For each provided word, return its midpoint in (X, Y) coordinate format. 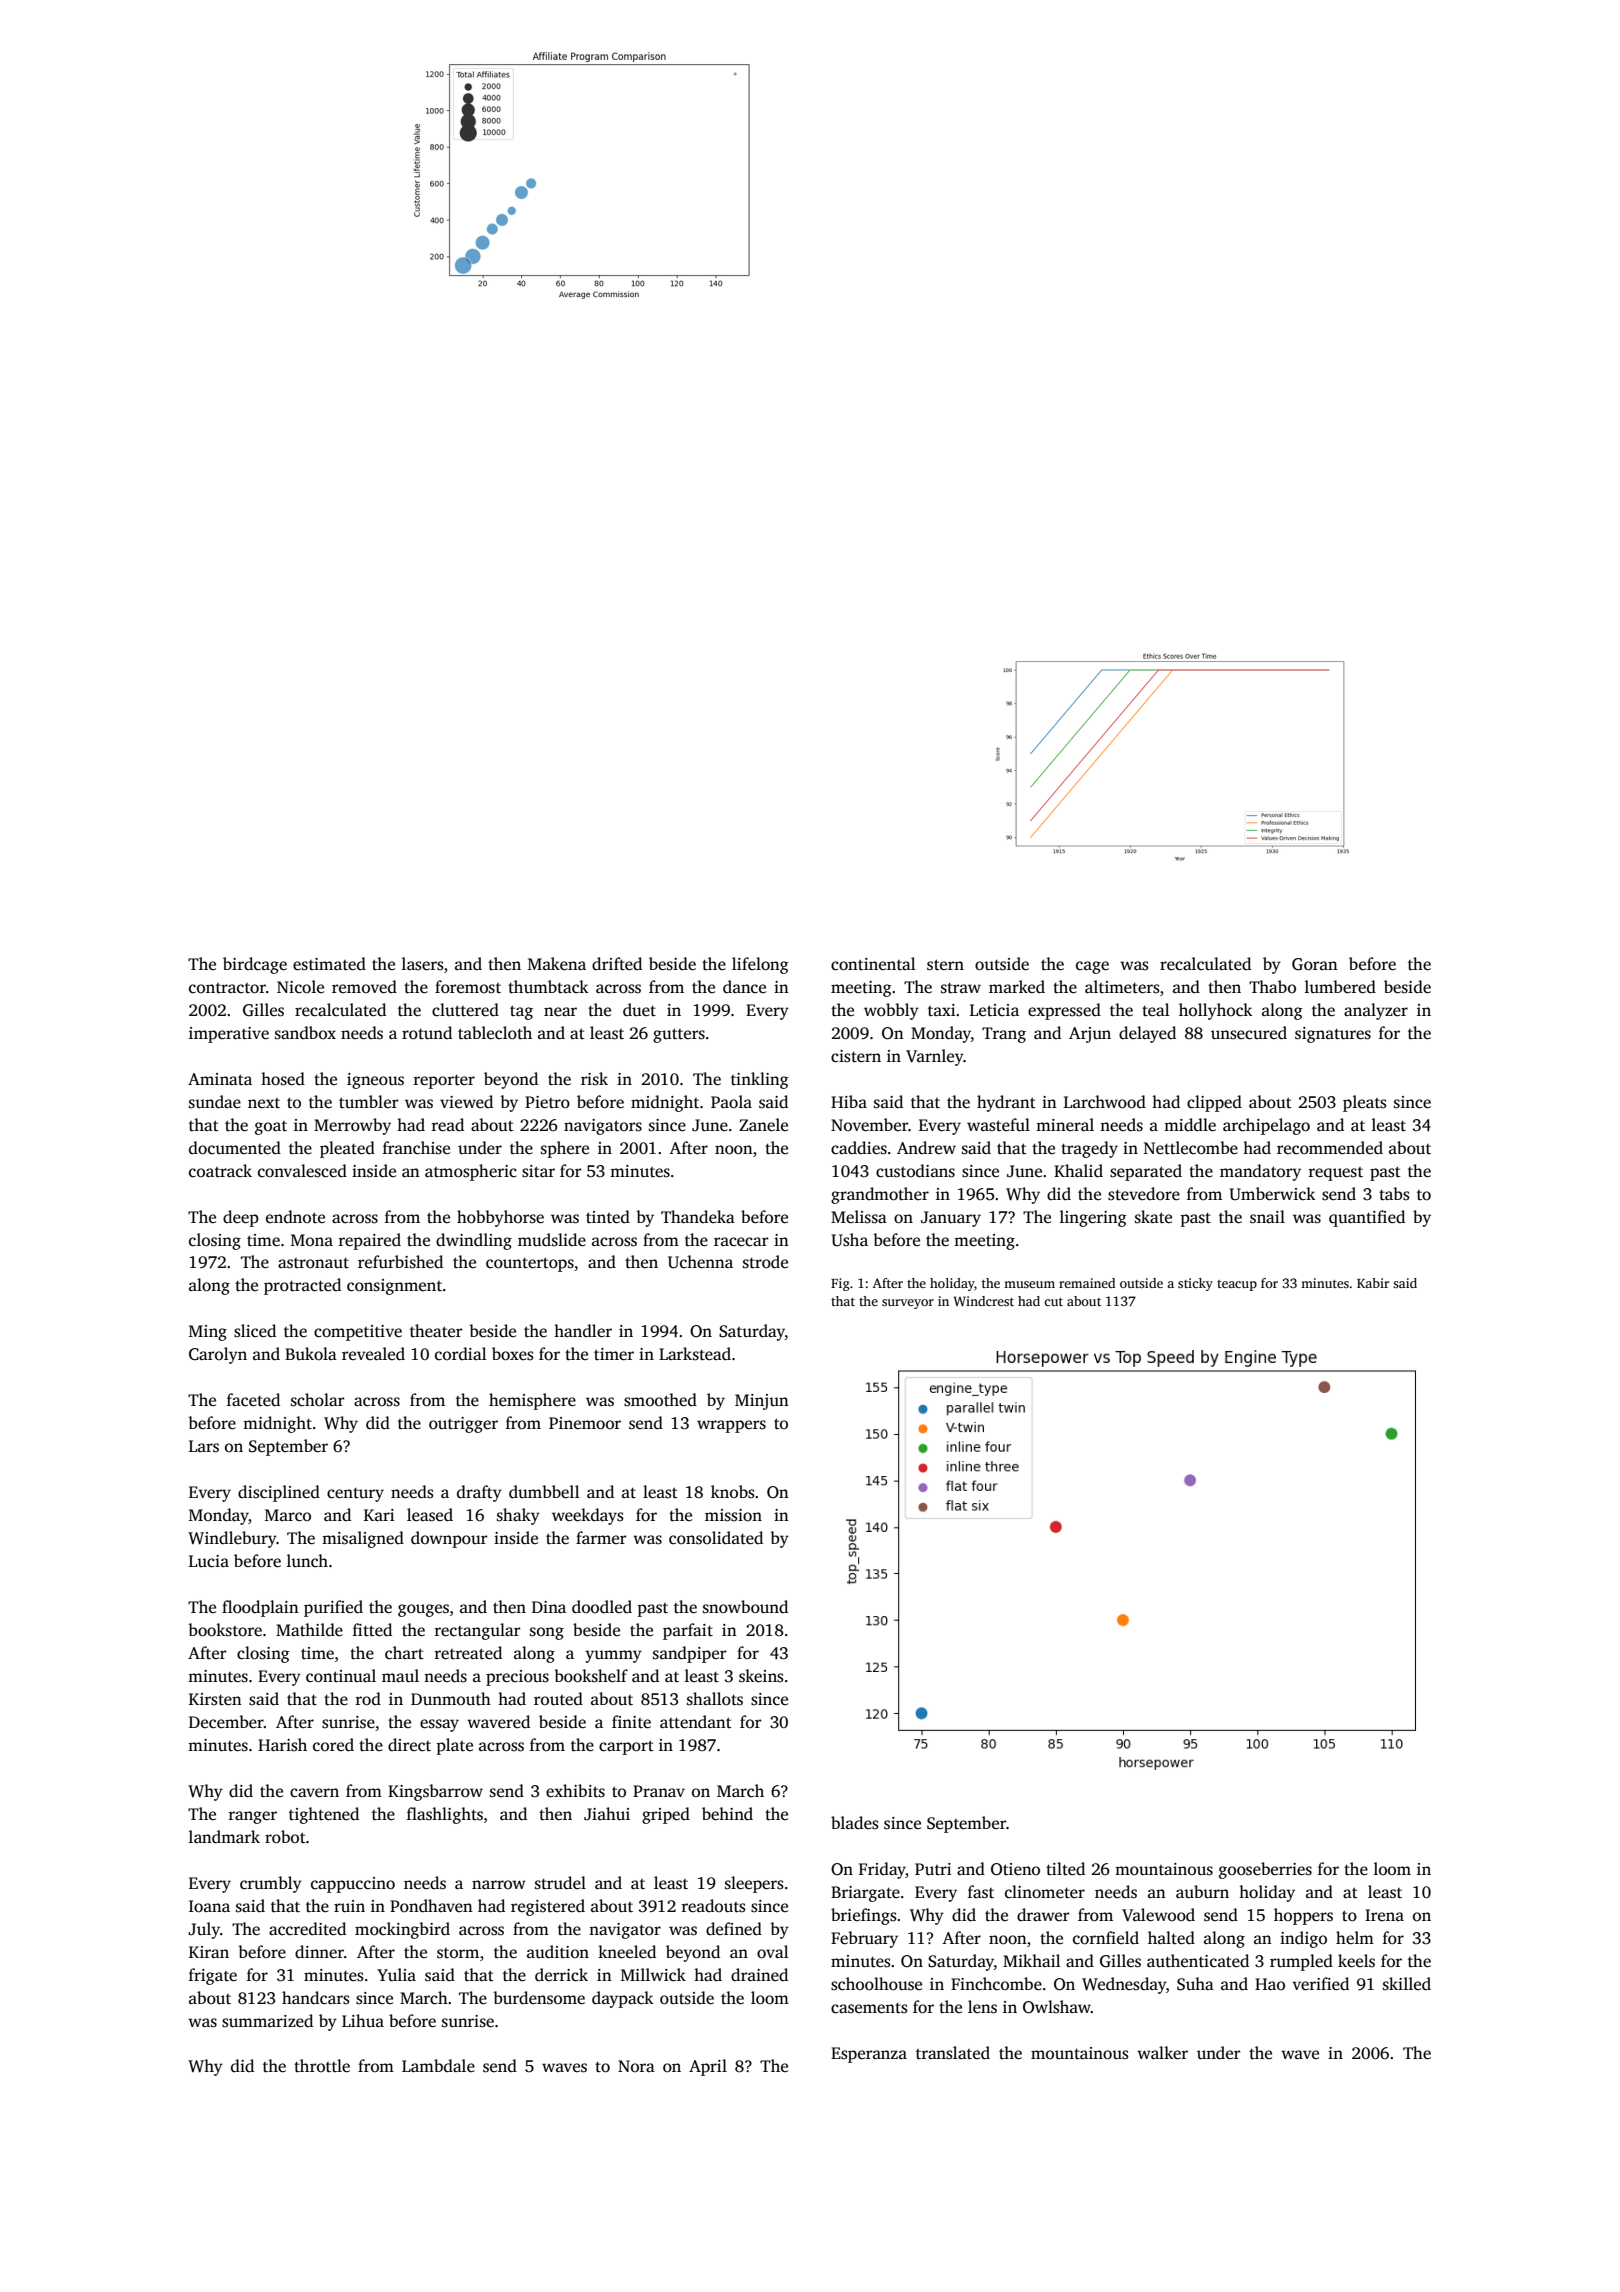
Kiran (209, 1952)
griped (666, 1815)
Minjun (762, 1402)
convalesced (302, 1171)
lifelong (760, 965)
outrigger (463, 1425)
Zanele (763, 1125)
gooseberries (1265, 1870)
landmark (224, 1837)
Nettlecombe (1191, 1148)
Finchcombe (996, 1984)
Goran (1315, 964)
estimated (329, 964)
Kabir (1373, 1283)
